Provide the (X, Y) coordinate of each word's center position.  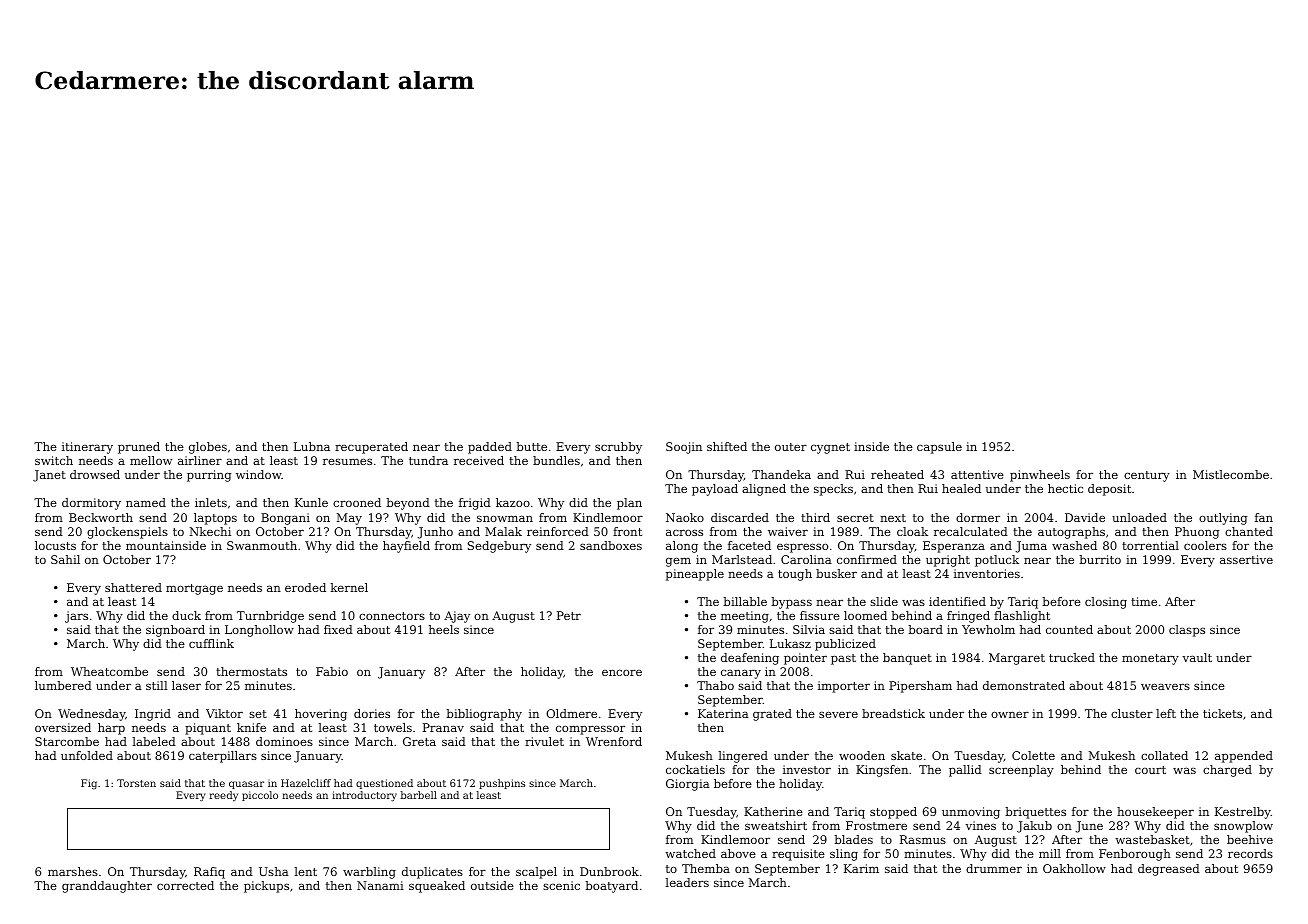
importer (844, 687)
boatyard (612, 887)
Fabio (332, 671)
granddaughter (107, 887)
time (1144, 601)
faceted (749, 545)
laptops (215, 519)
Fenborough (1135, 855)
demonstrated (1024, 685)
